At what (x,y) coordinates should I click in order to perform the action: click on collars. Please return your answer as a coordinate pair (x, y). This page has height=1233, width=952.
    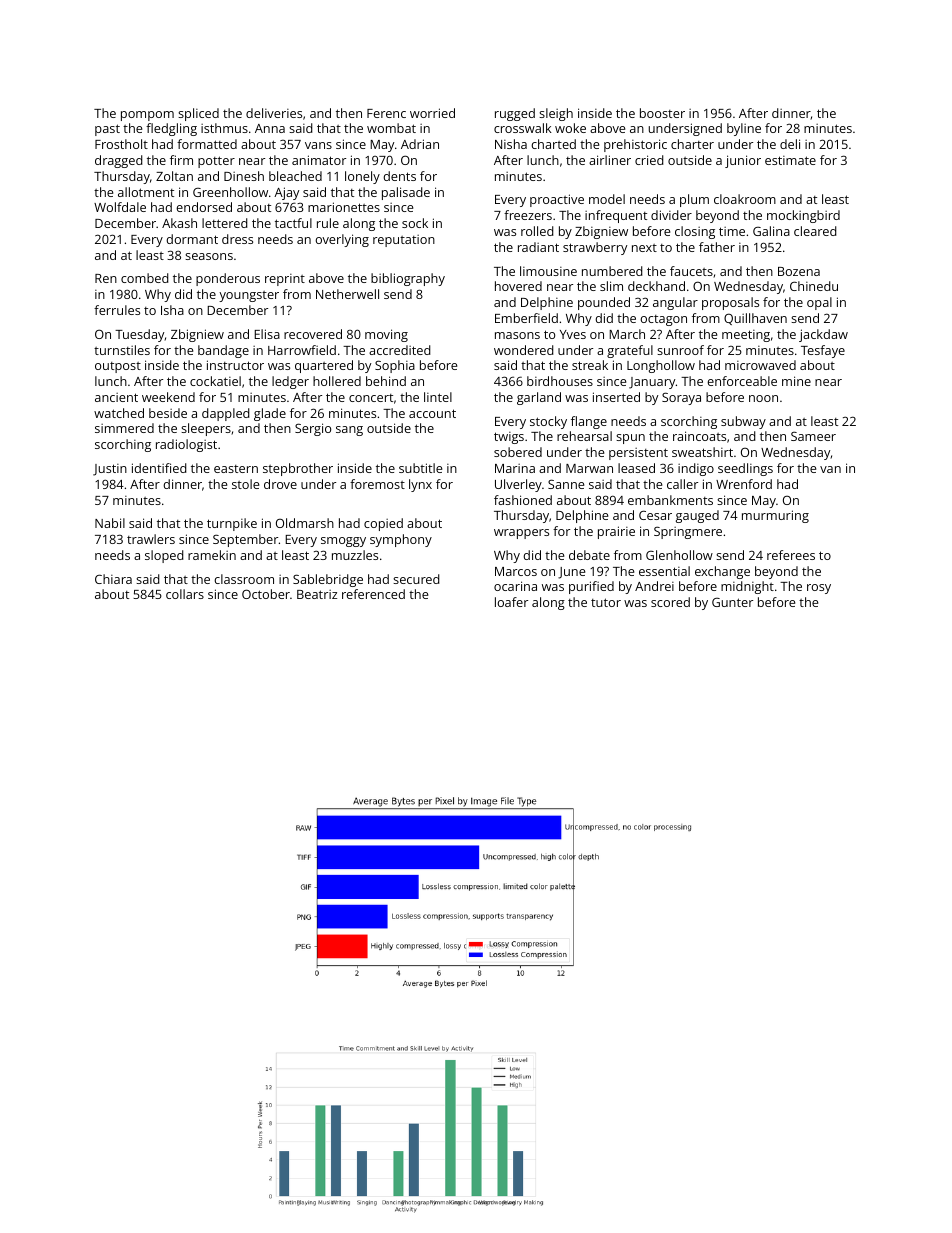
    Looking at the image, I should click on (185, 594).
